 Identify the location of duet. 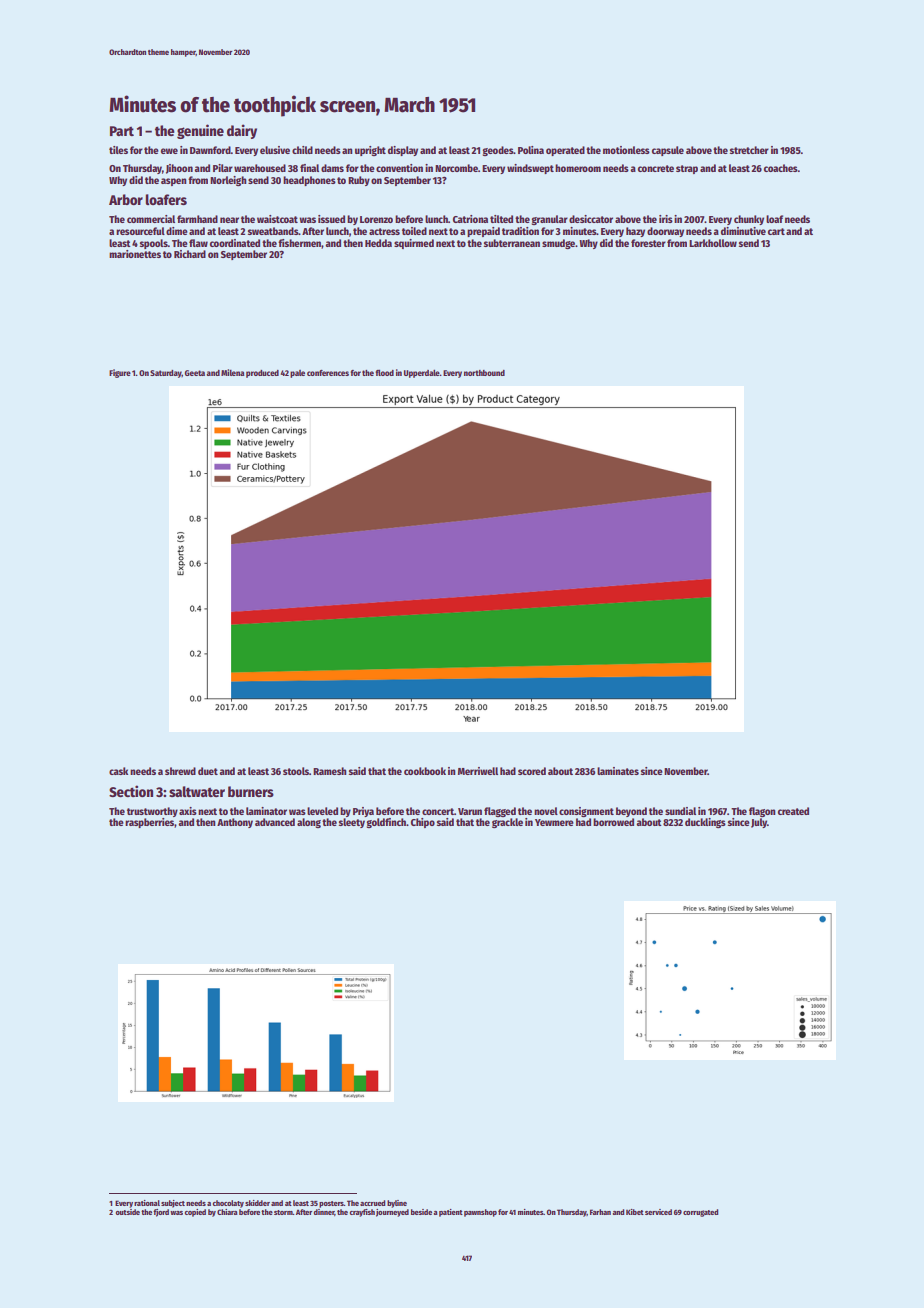
(208, 771).
